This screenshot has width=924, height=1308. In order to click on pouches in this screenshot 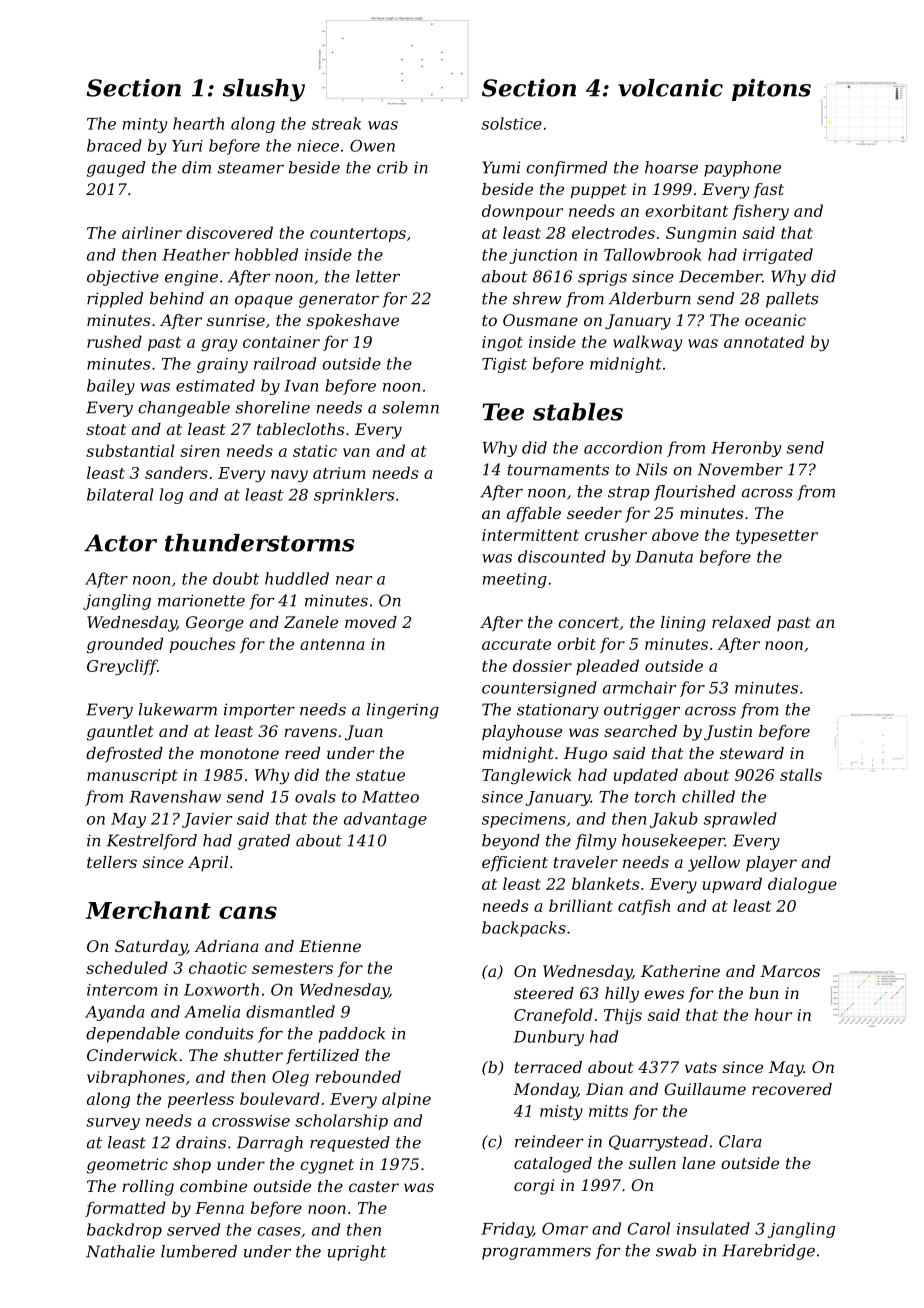, I will do `click(202, 645)`.
